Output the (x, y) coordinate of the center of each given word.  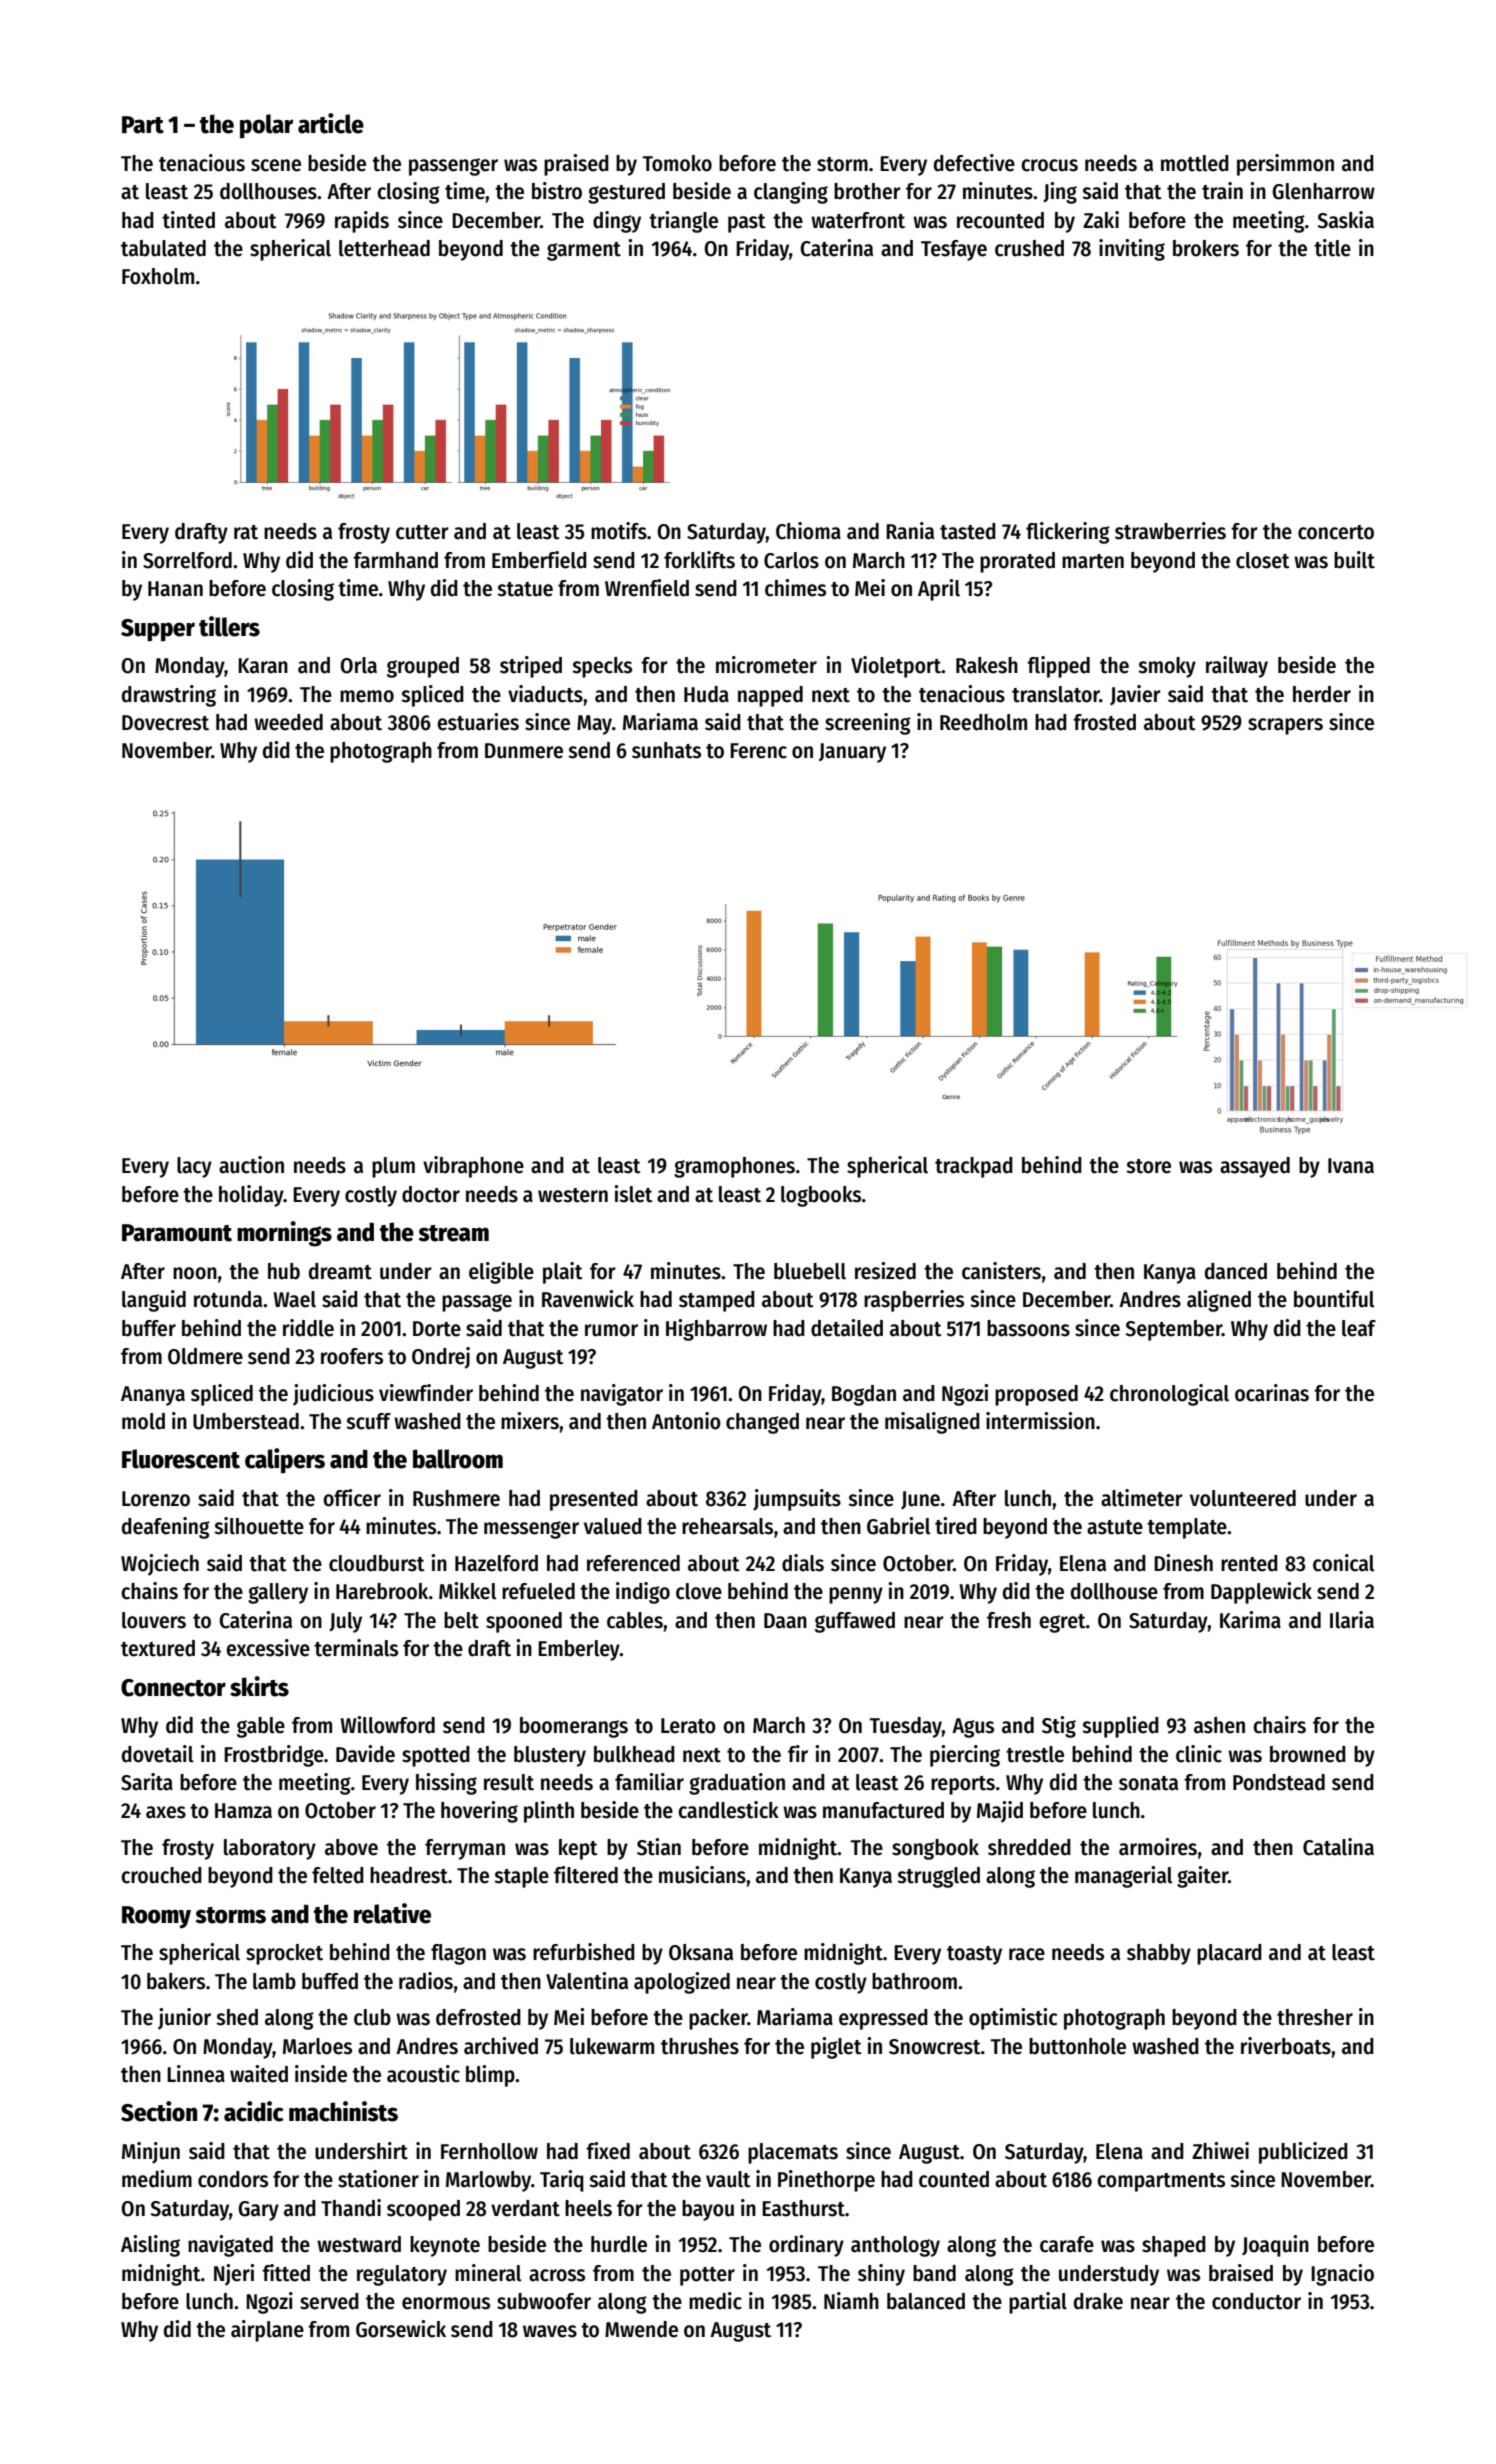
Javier (1135, 695)
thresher (1315, 2017)
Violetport (896, 667)
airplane (267, 2331)
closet (1263, 560)
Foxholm (158, 276)
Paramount (177, 1233)
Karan (263, 666)
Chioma (808, 531)
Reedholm (983, 722)
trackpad (974, 1167)
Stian (659, 1847)
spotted (436, 1756)
